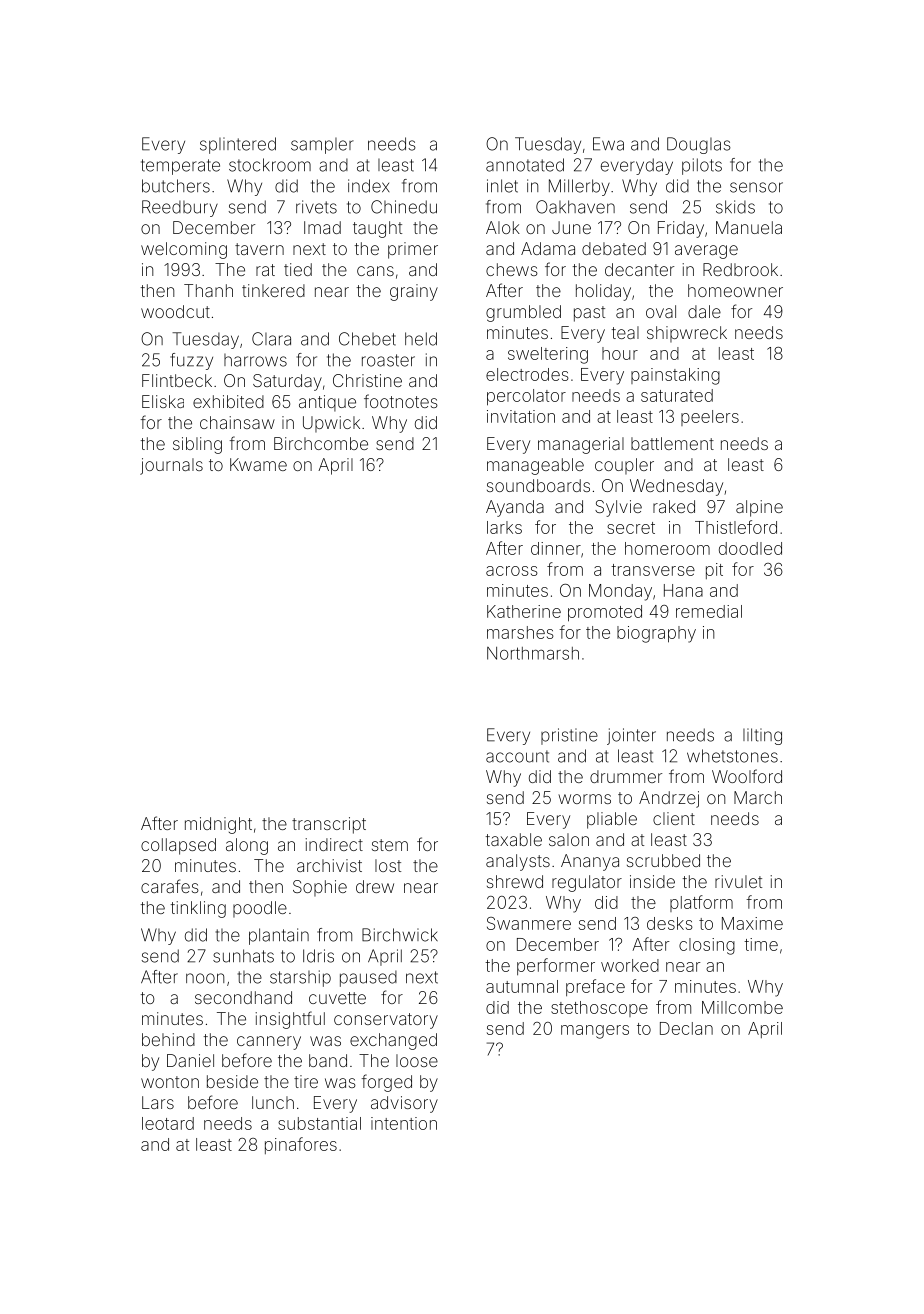 The image size is (924, 1314). What do you see at coordinates (259, 249) in the image?
I see `tavern` at bounding box center [259, 249].
